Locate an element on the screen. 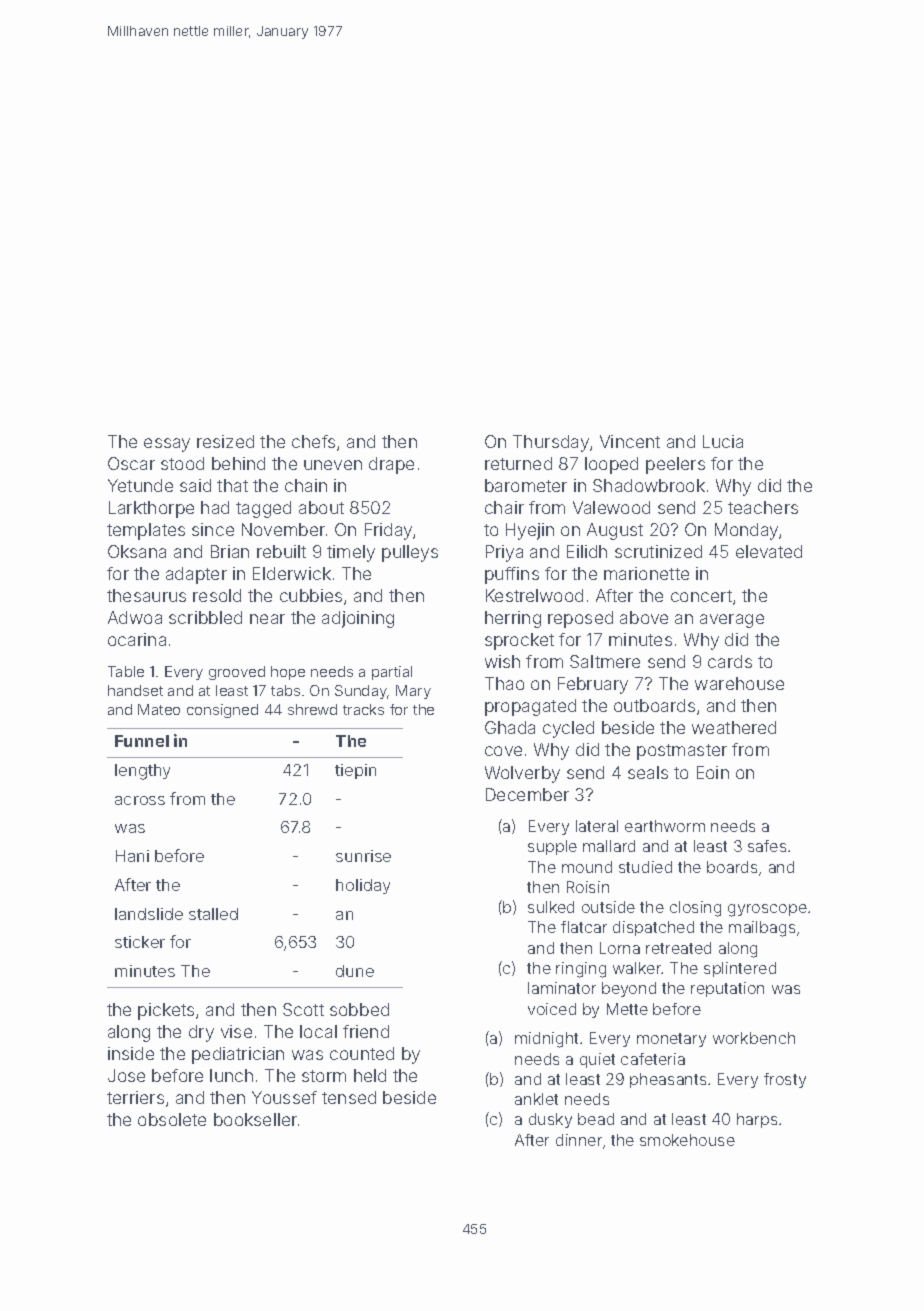  cove is located at coordinates (503, 751).
